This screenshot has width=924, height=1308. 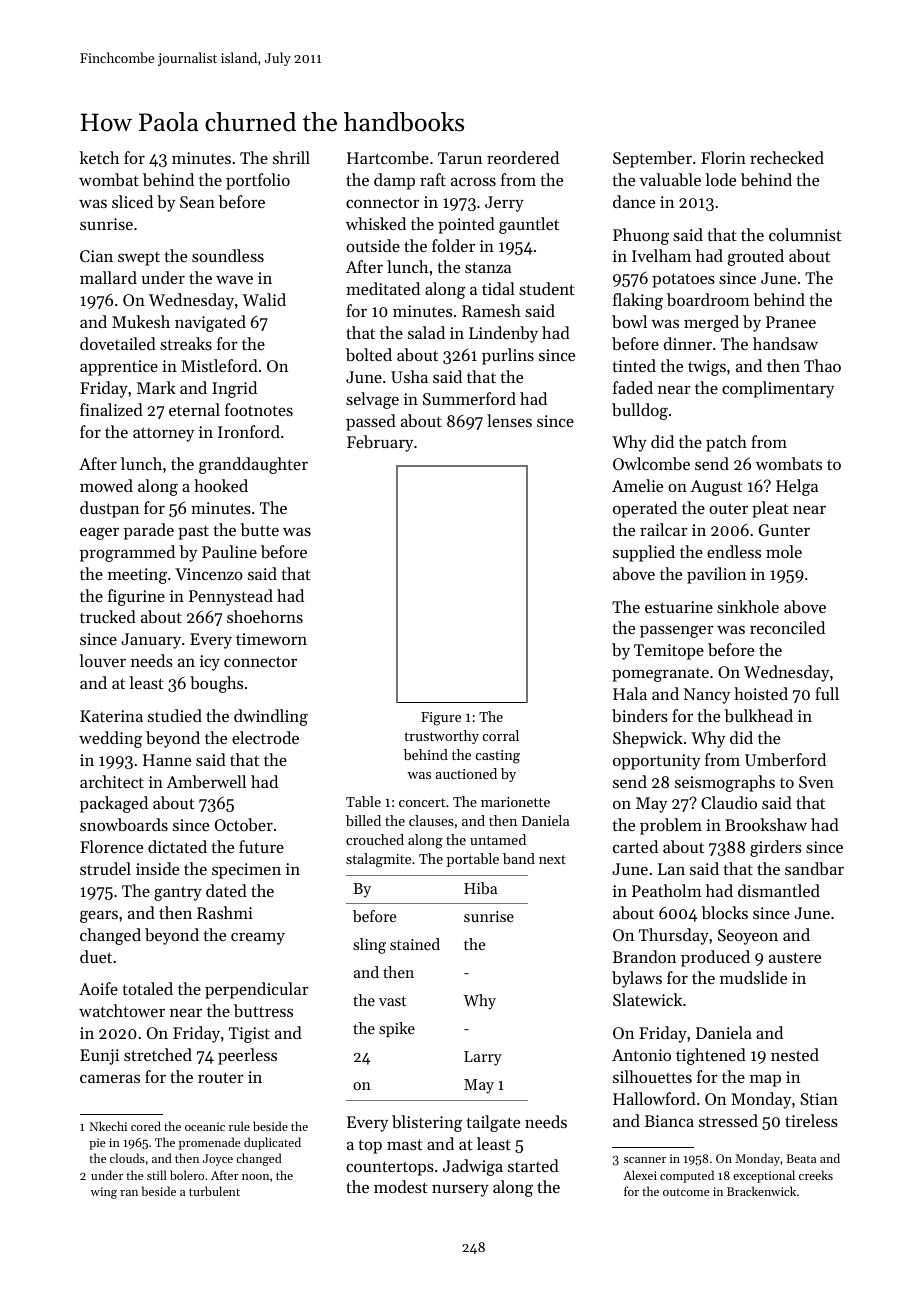 I want to click on Bianca, so click(x=669, y=1121).
